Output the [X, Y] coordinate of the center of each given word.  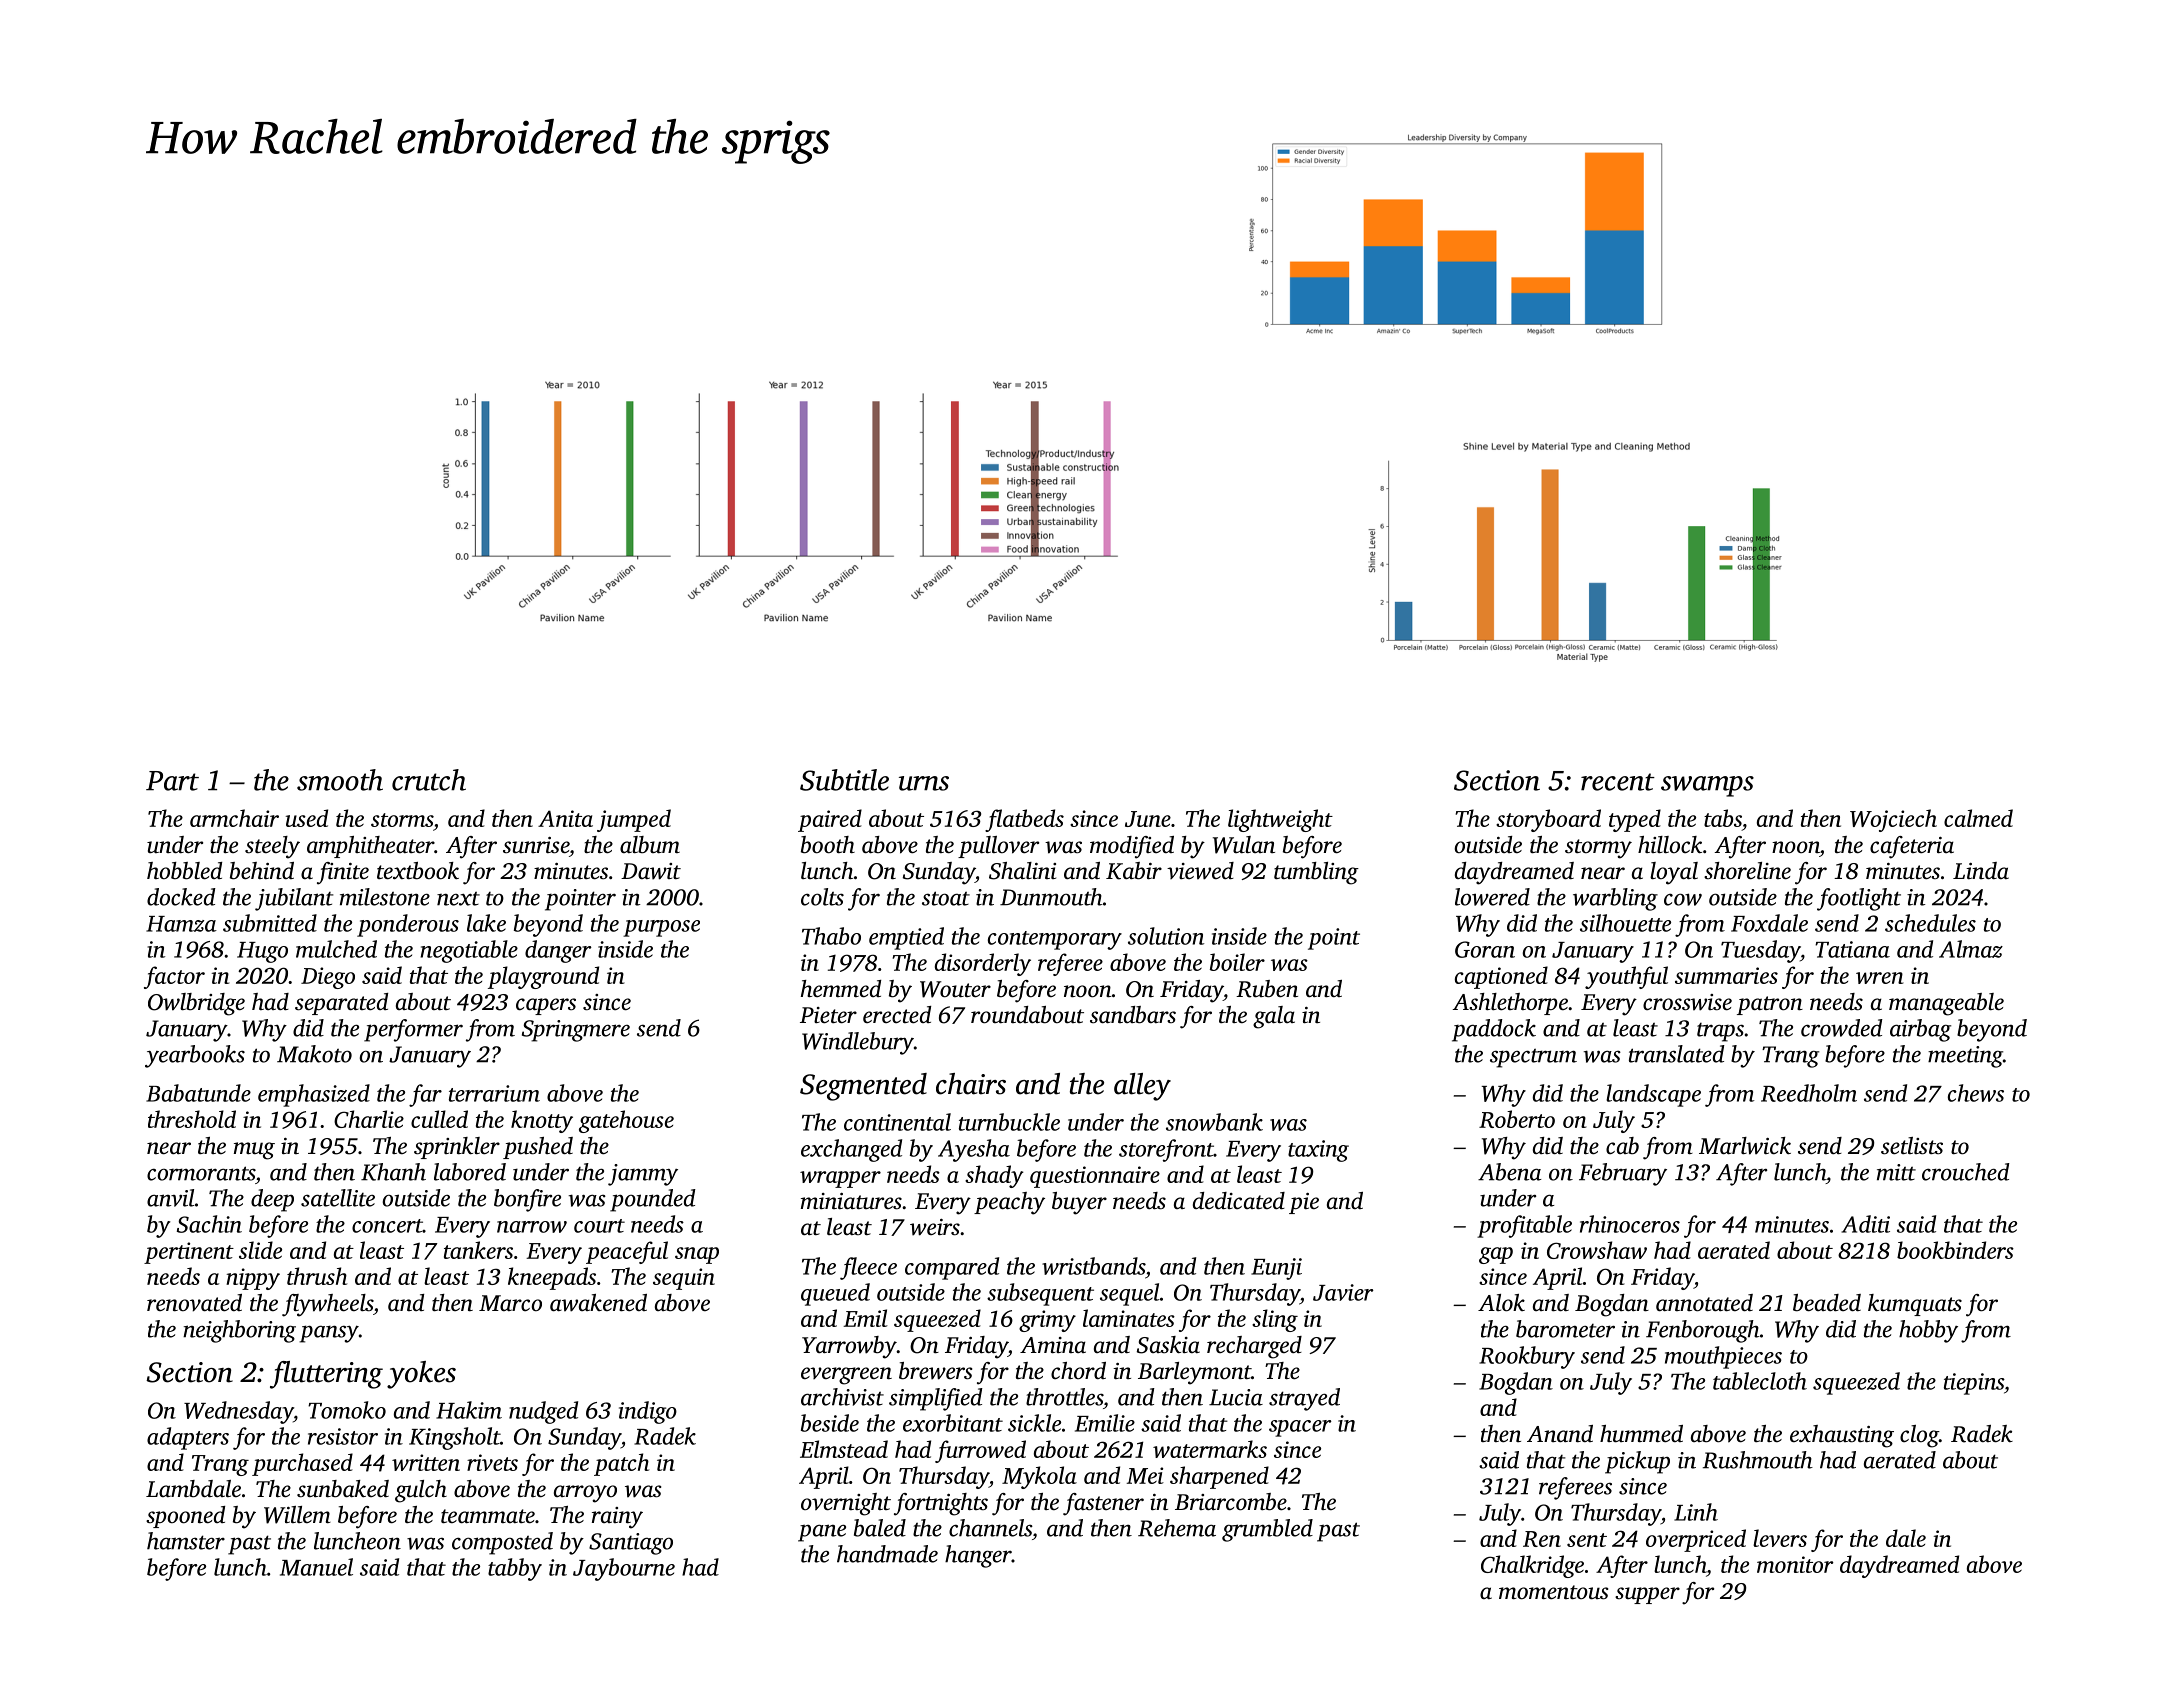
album [650, 845]
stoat [946, 898]
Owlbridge [196, 1004]
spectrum [1533, 1058]
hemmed [841, 989]
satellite [338, 1198]
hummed [1641, 1434]
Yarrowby [849, 1347]
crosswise [1687, 1002]
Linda [1981, 870]
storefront [1166, 1150]
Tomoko [347, 1410]
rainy [617, 1518]
